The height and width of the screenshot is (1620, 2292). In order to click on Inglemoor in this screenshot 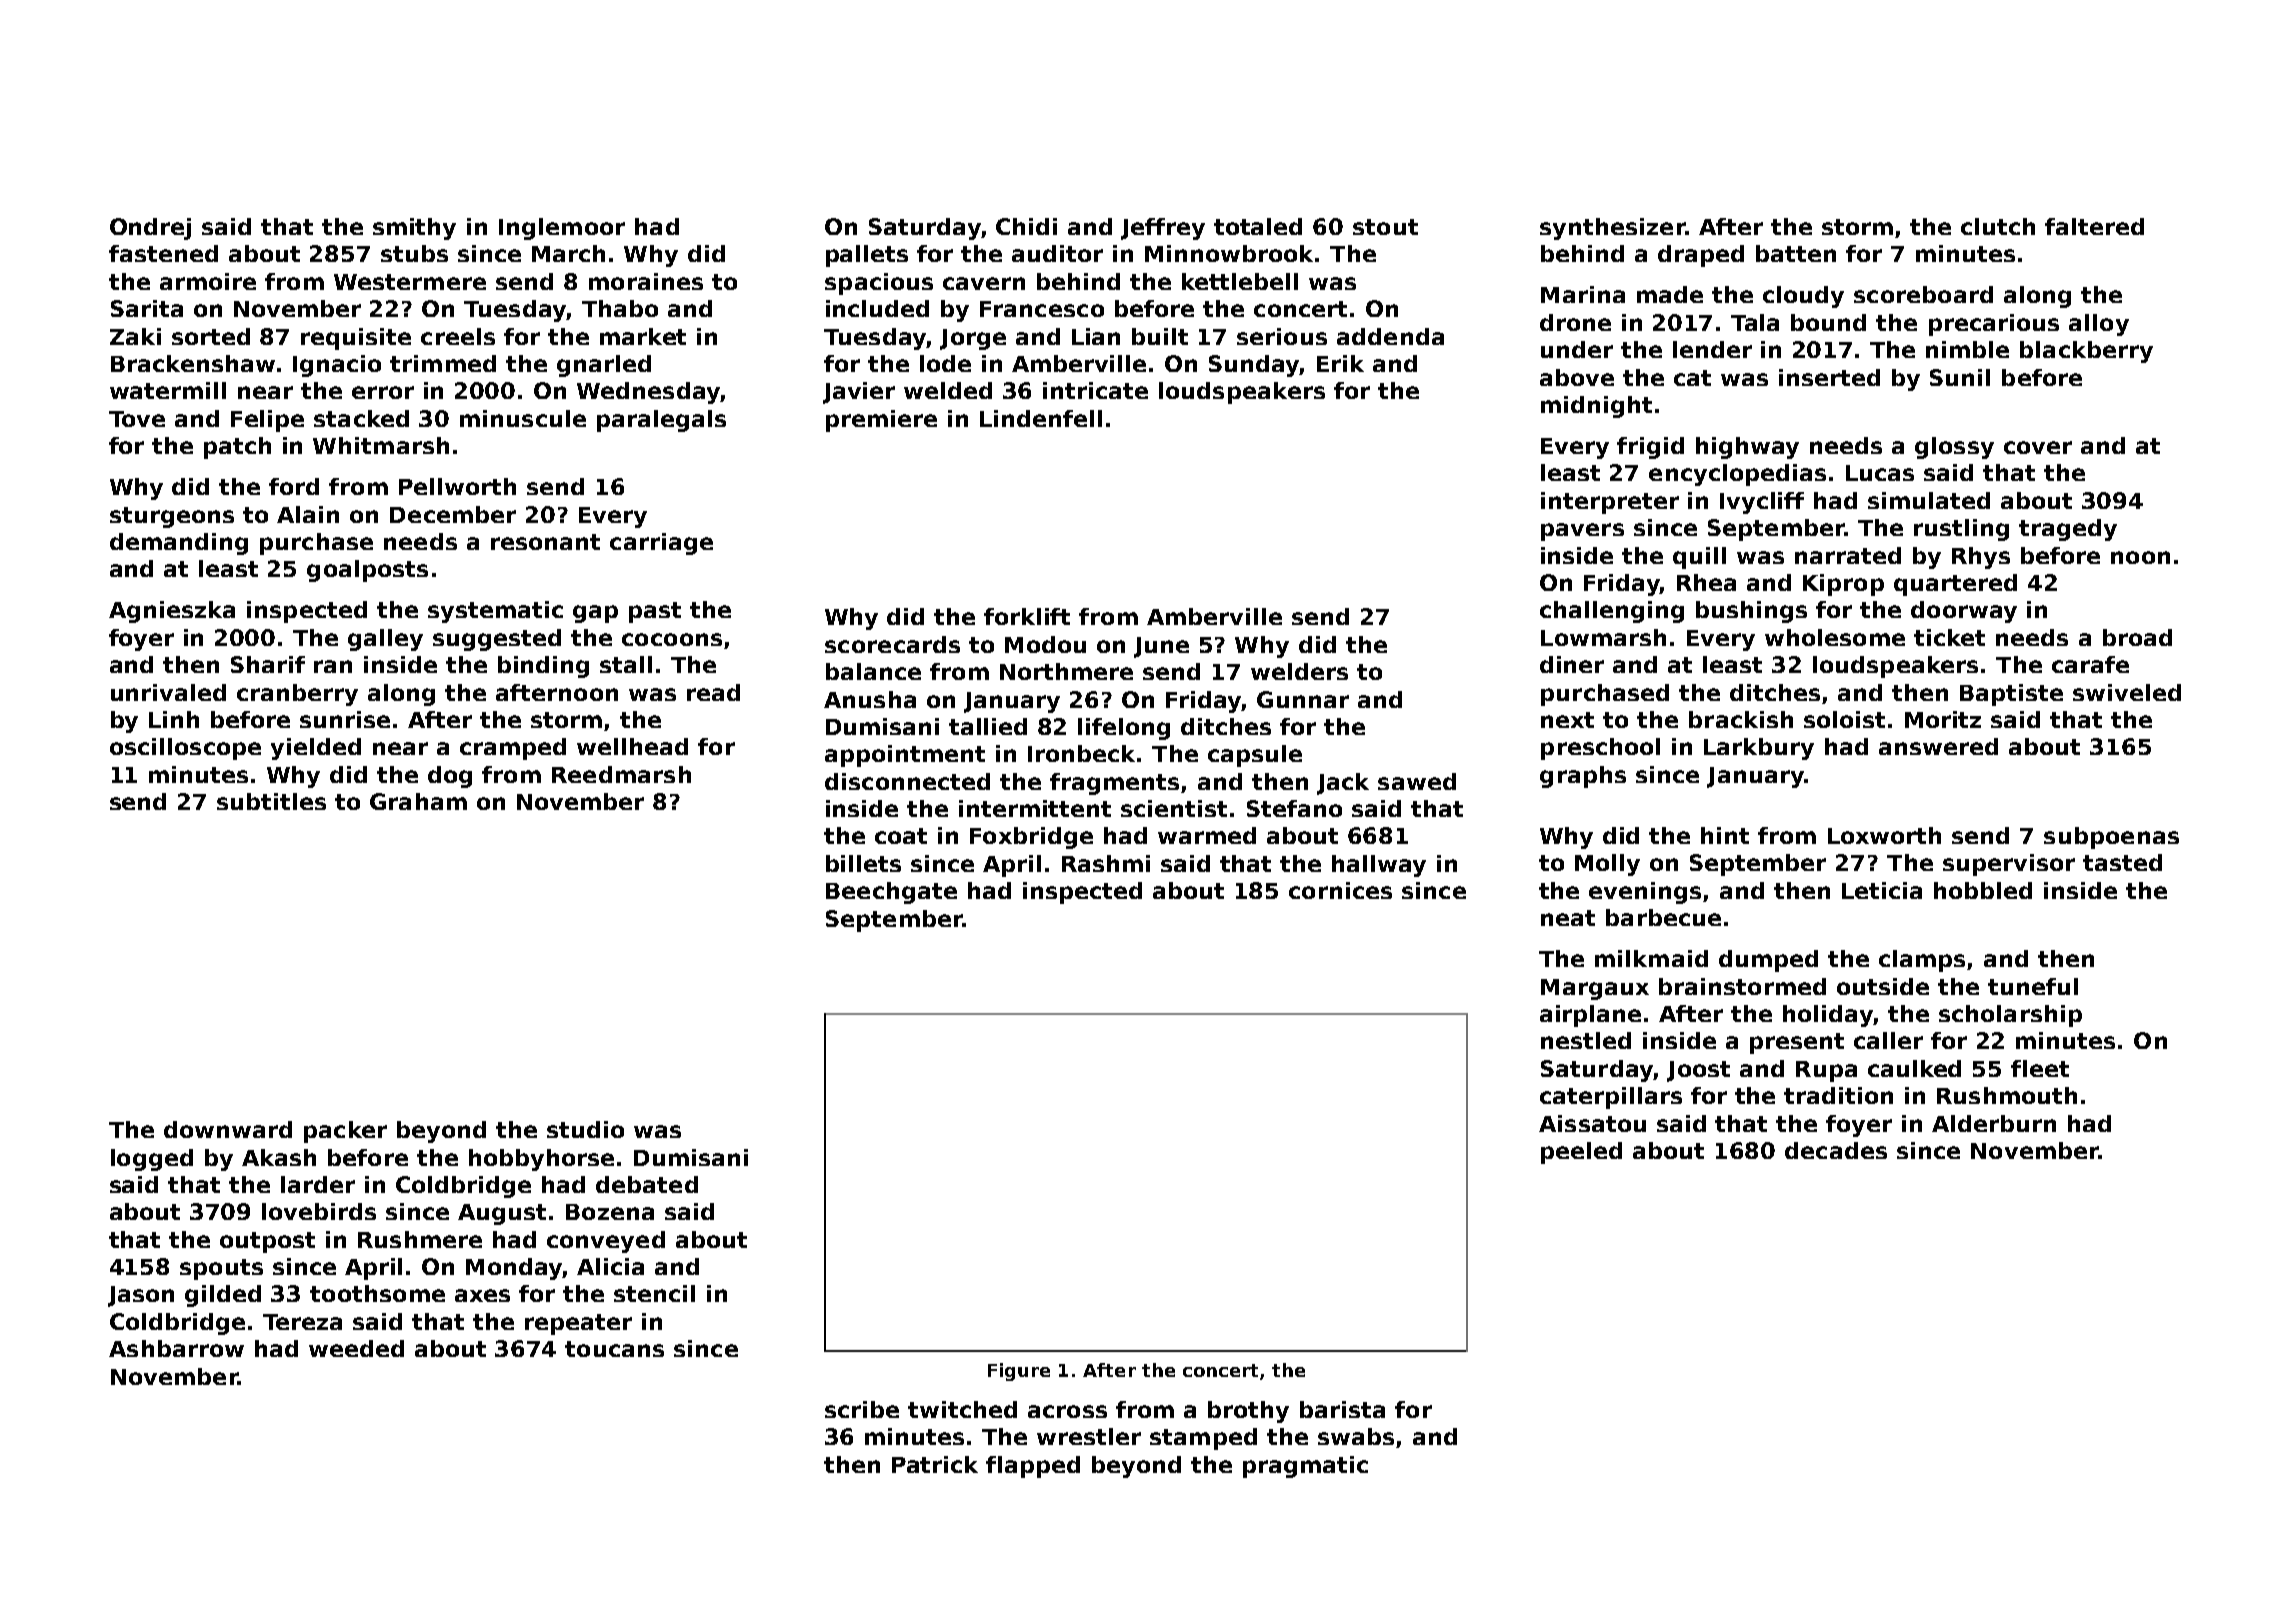, I will do `click(562, 229)`.
